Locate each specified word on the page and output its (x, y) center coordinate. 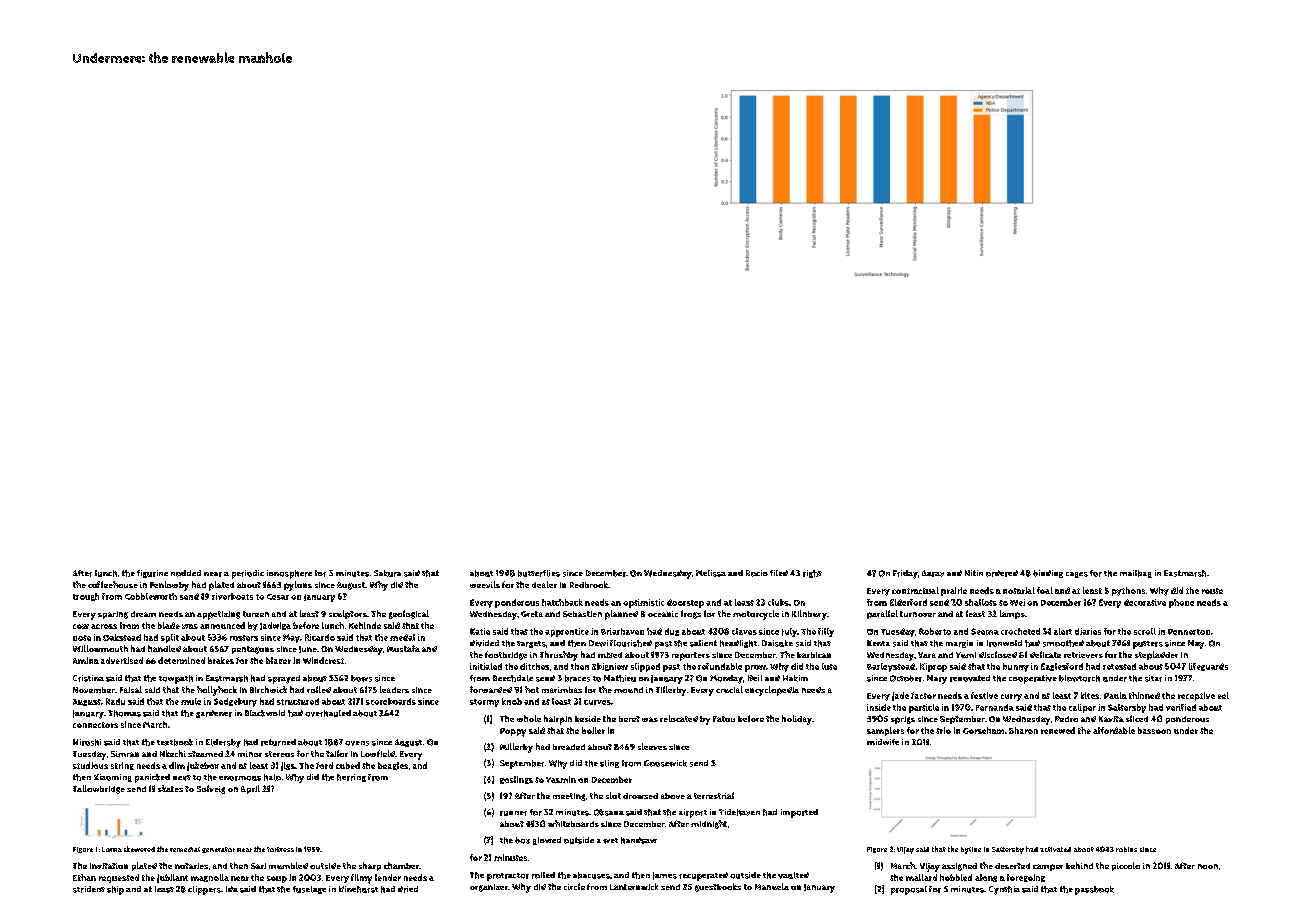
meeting (569, 797)
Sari (258, 866)
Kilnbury (809, 615)
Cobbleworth (151, 596)
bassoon (1154, 730)
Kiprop (933, 667)
